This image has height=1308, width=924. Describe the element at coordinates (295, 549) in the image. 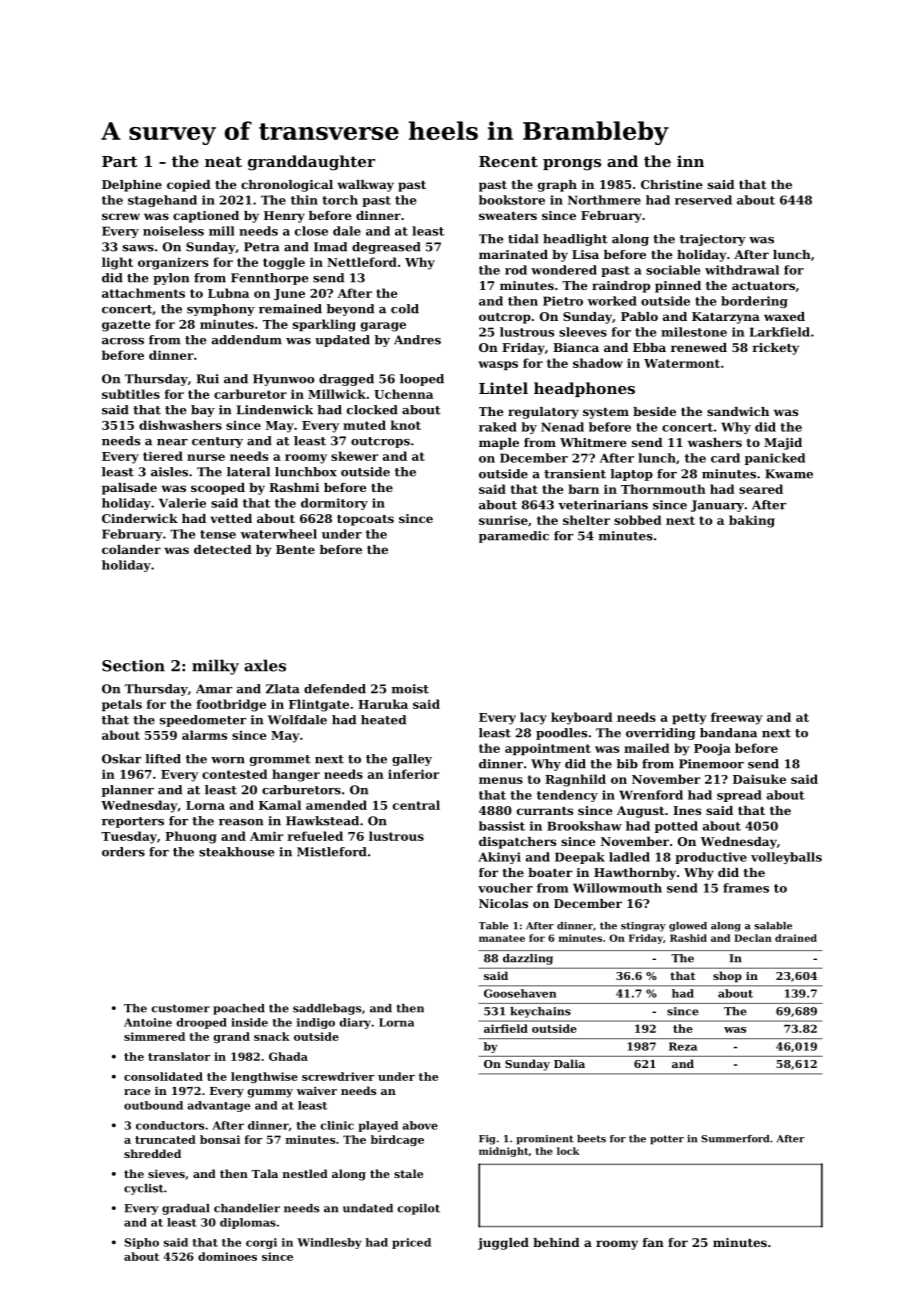

I see `Bente` at that location.
